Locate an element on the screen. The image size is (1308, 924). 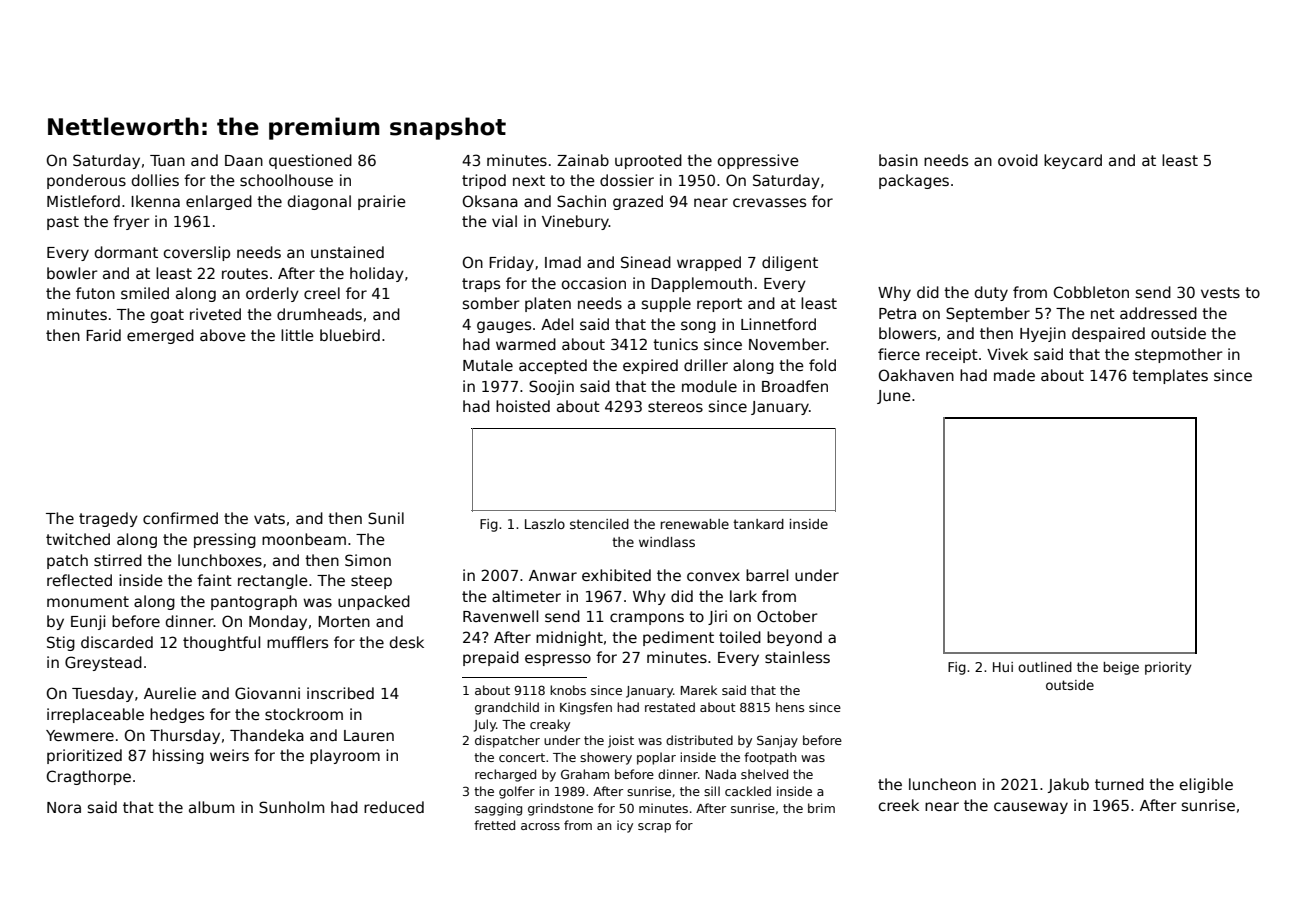
keycard is located at coordinates (1073, 161).
